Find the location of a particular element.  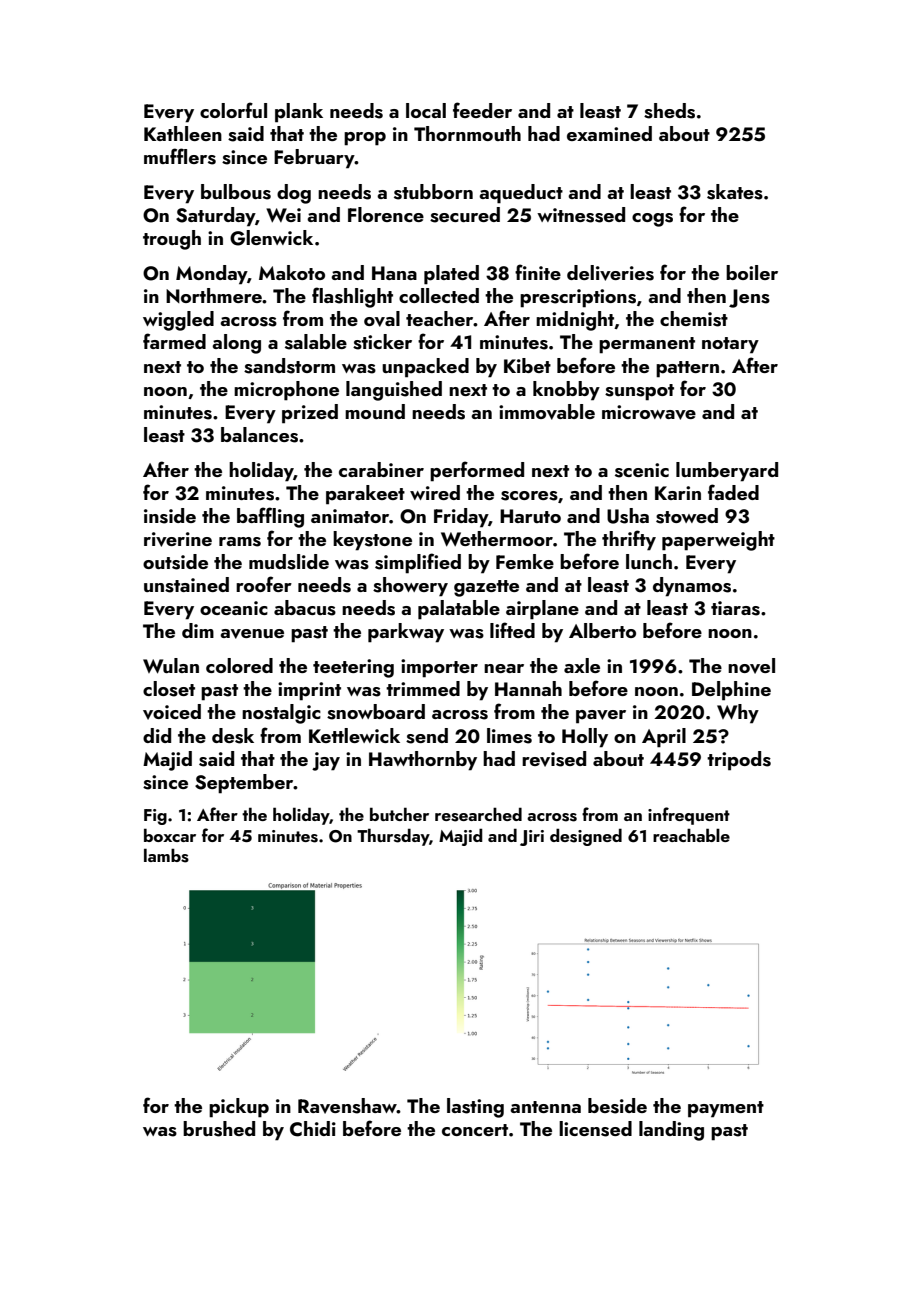

pickup is located at coordinates (239, 1108).
